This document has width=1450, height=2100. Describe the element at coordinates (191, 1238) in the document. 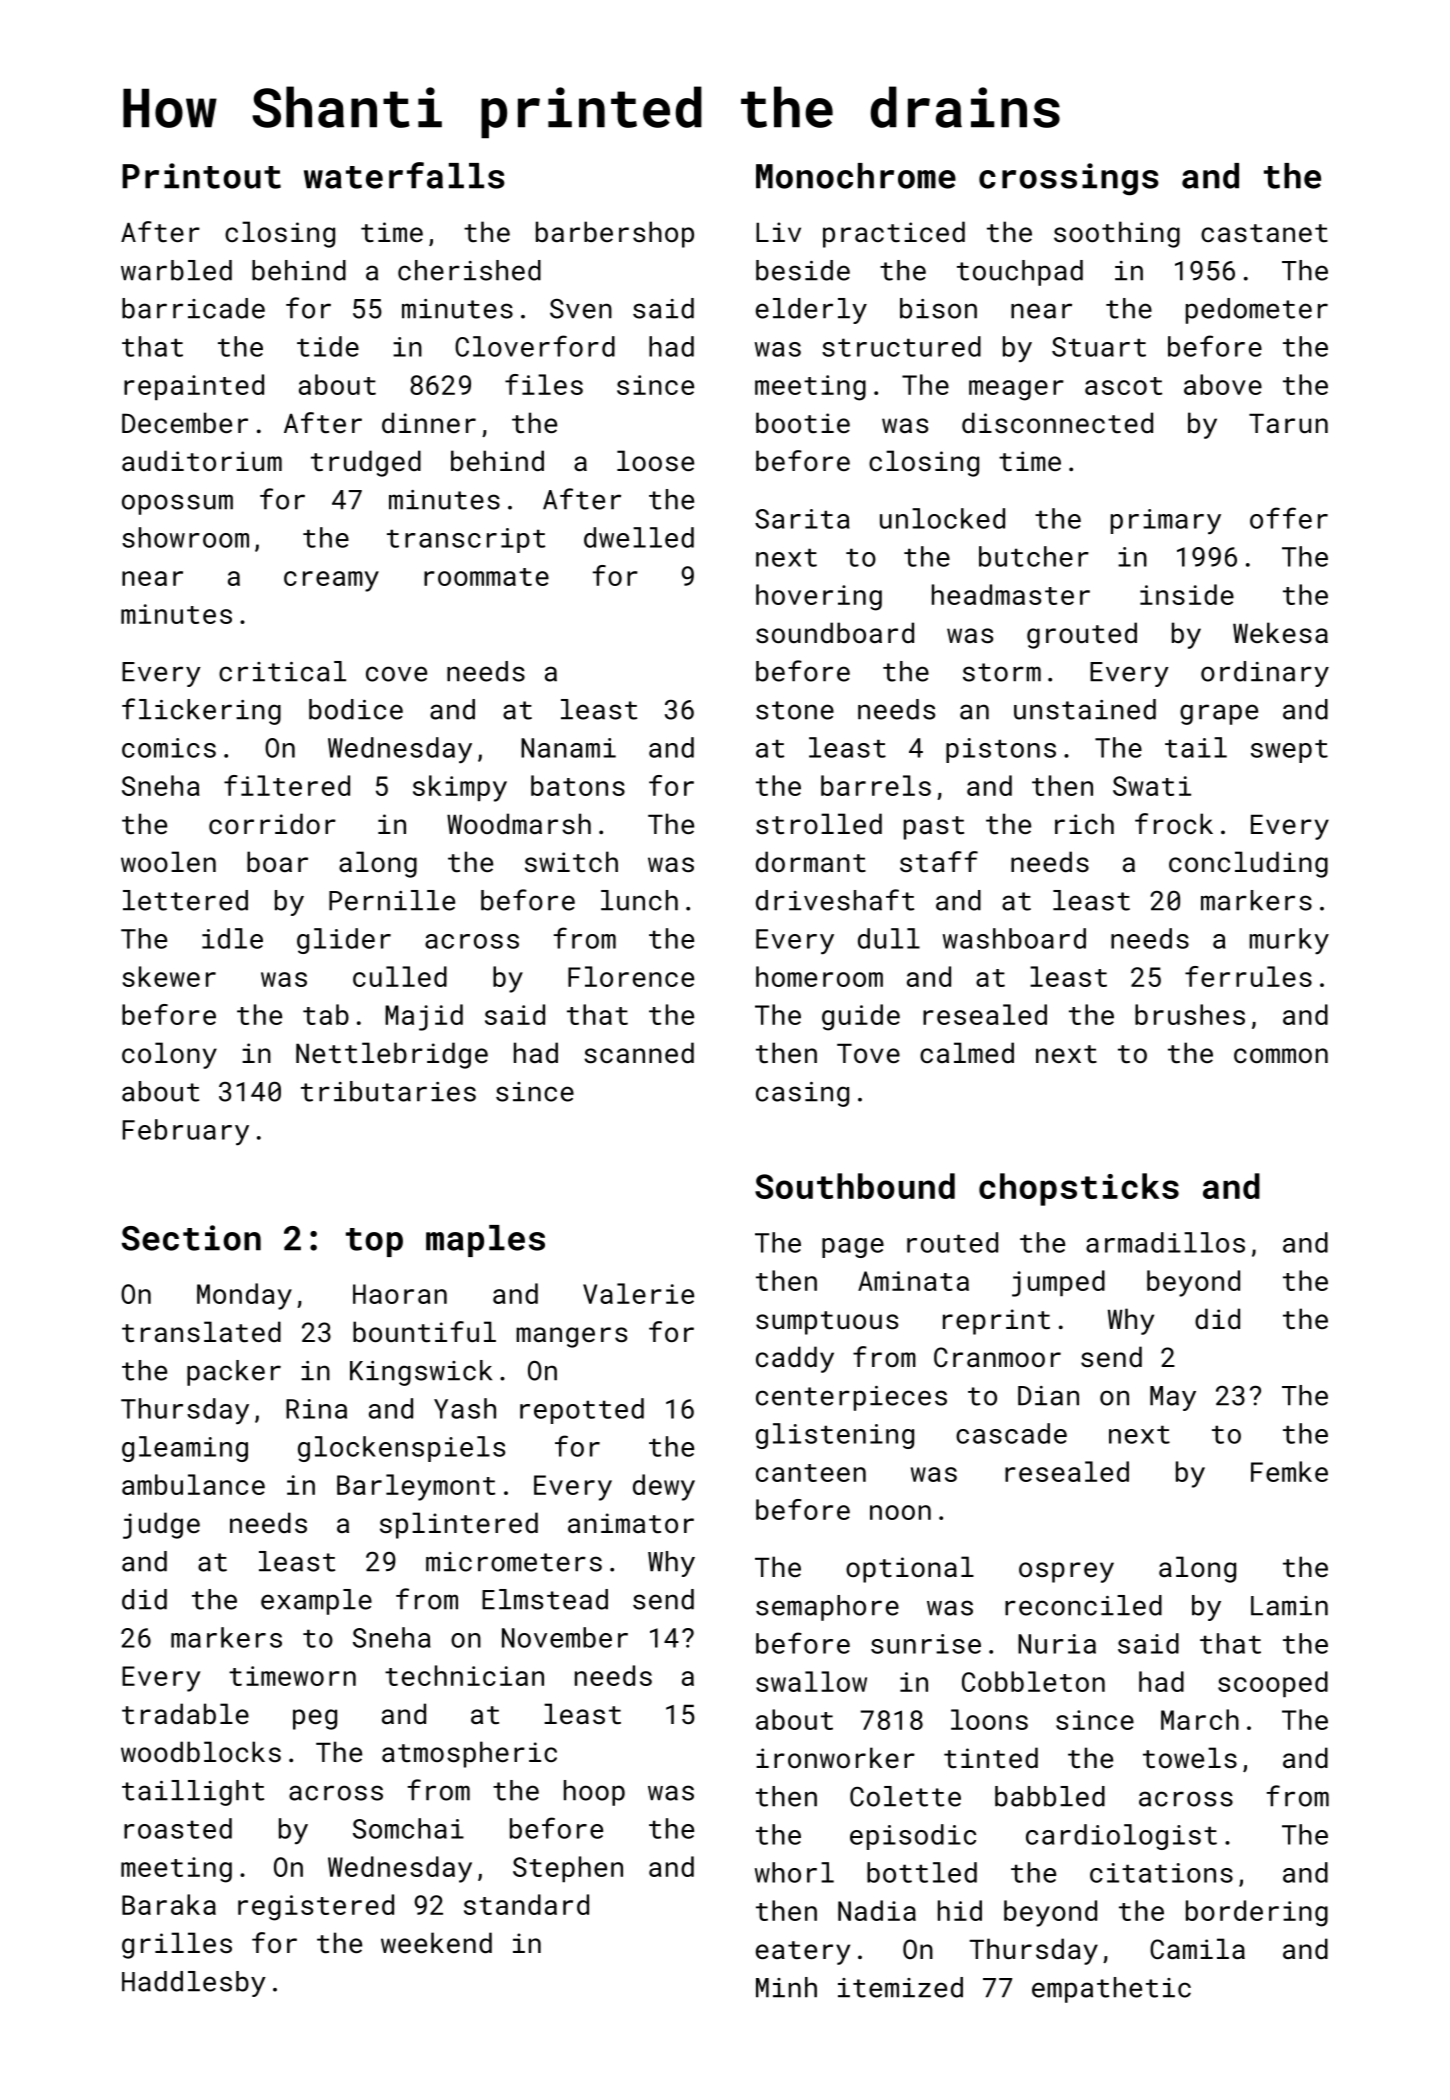

I see `Section` at that location.
